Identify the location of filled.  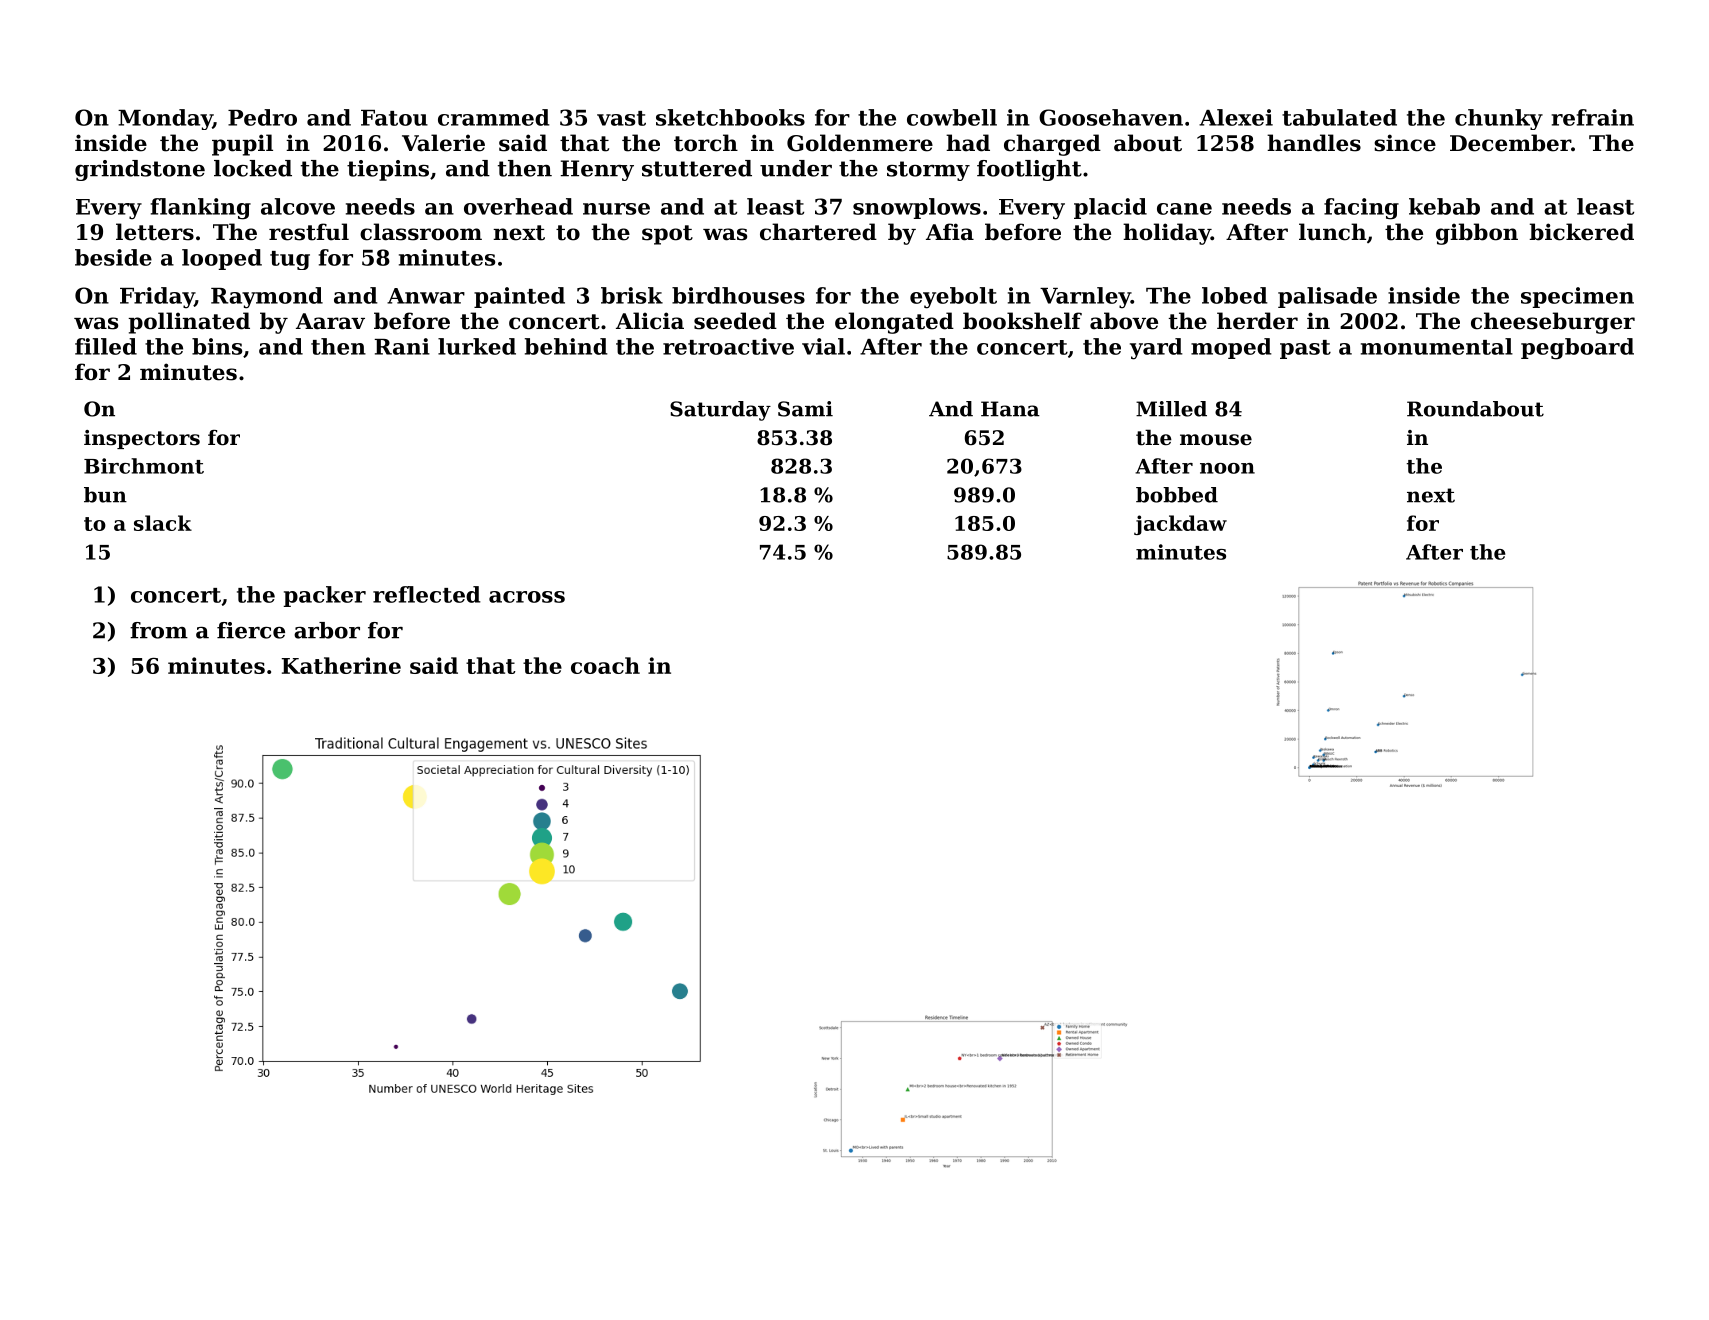
(106, 346).
